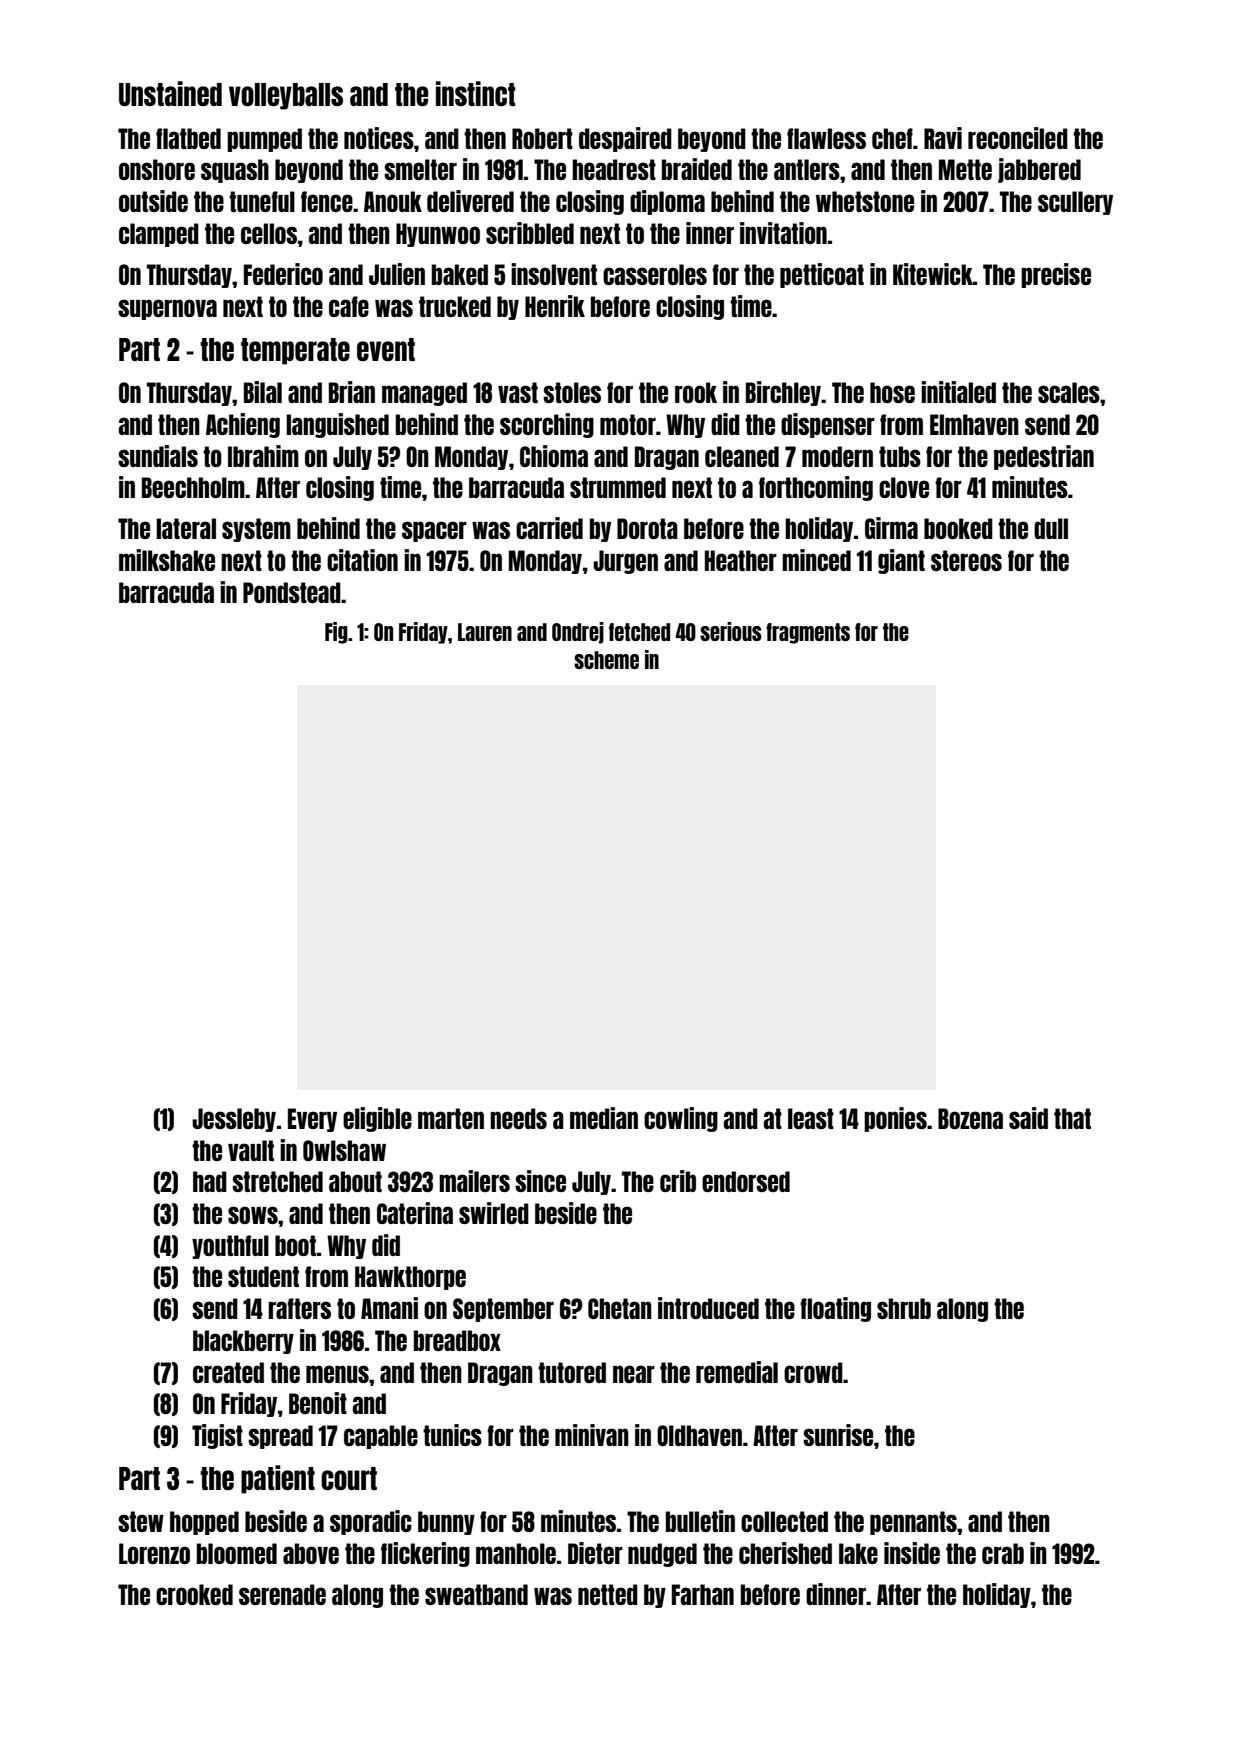 Image resolution: width=1234 pixels, height=1745 pixels. Describe the element at coordinates (966, 560) in the screenshot. I see `stereos` at that location.
